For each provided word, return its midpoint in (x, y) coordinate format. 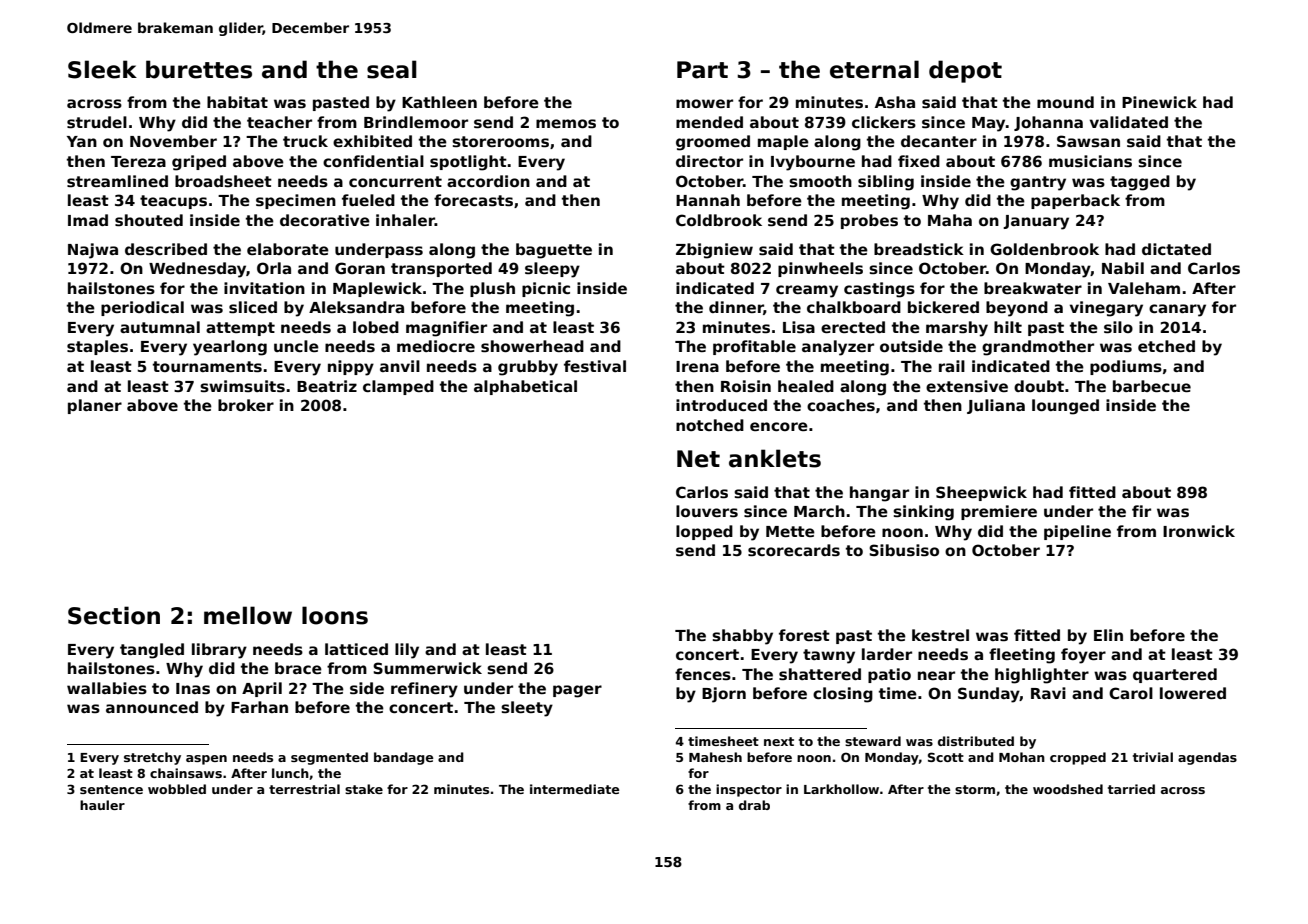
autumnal (160, 327)
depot (965, 71)
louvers (707, 511)
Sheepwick (981, 493)
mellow (248, 615)
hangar (879, 494)
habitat (237, 102)
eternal (874, 69)
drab (754, 805)
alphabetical (525, 387)
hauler (102, 805)
